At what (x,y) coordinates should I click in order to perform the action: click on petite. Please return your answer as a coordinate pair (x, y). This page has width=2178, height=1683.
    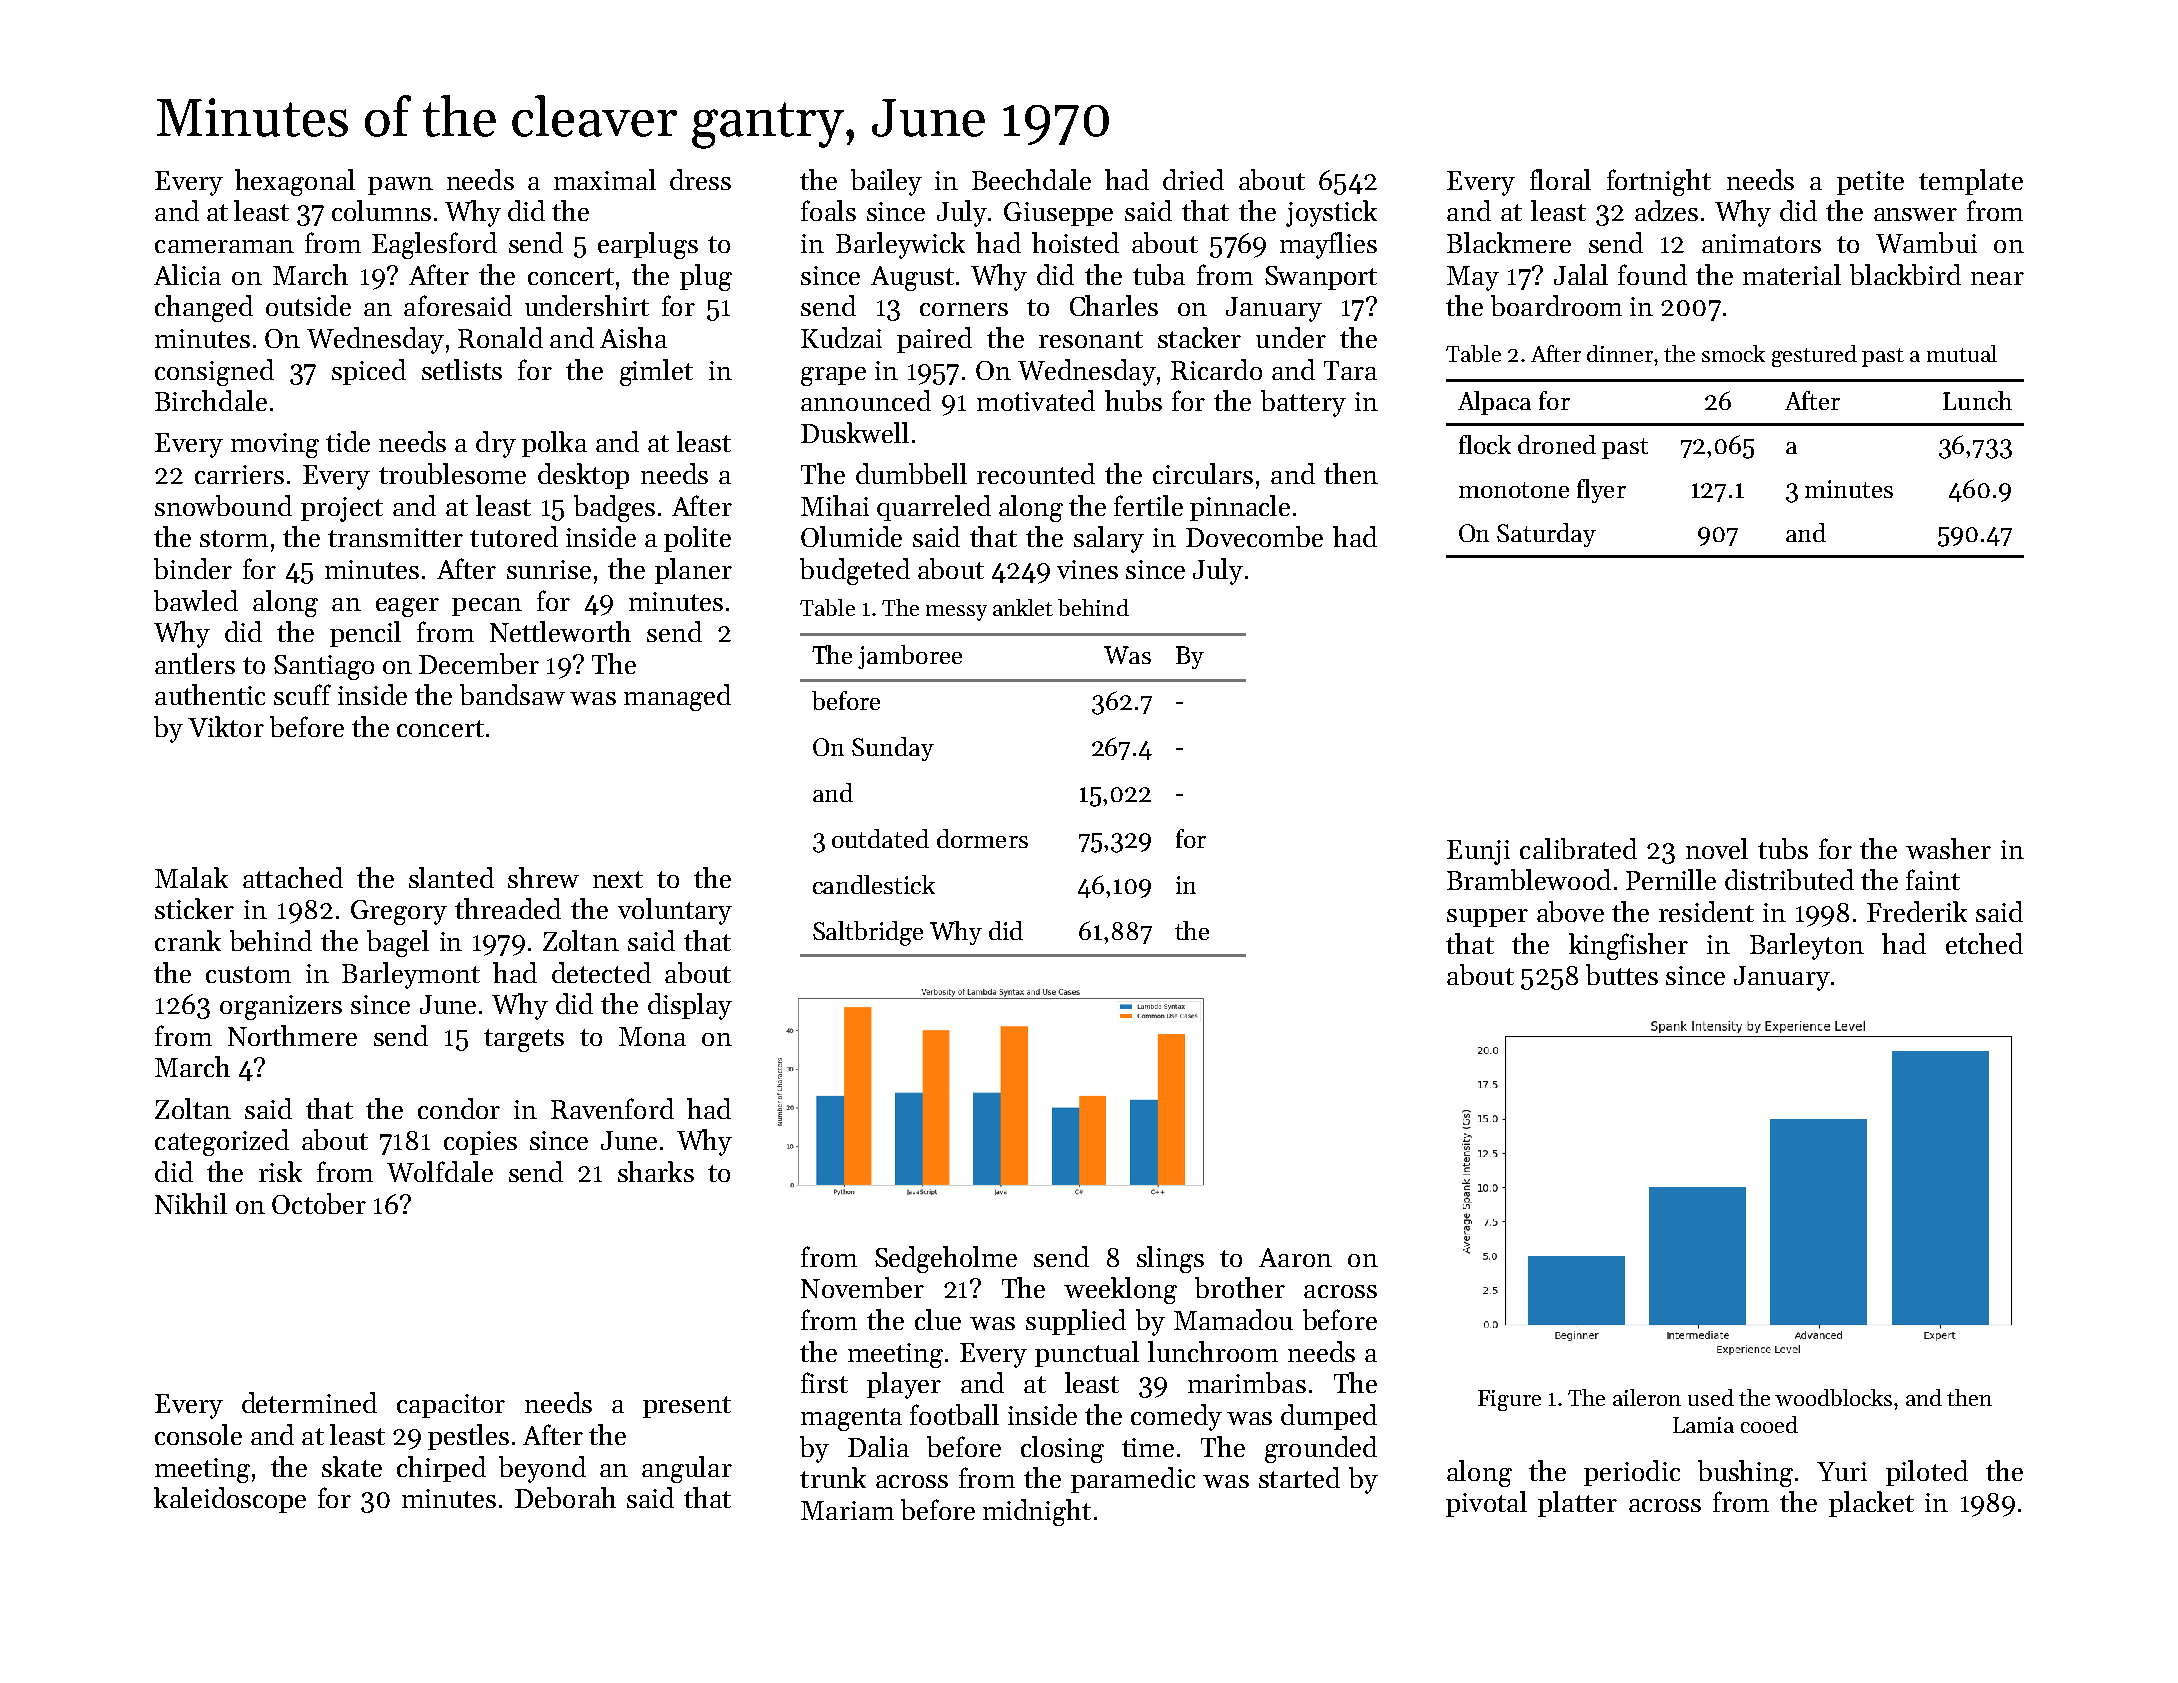
    Looking at the image, I should click on (1870, 183).
